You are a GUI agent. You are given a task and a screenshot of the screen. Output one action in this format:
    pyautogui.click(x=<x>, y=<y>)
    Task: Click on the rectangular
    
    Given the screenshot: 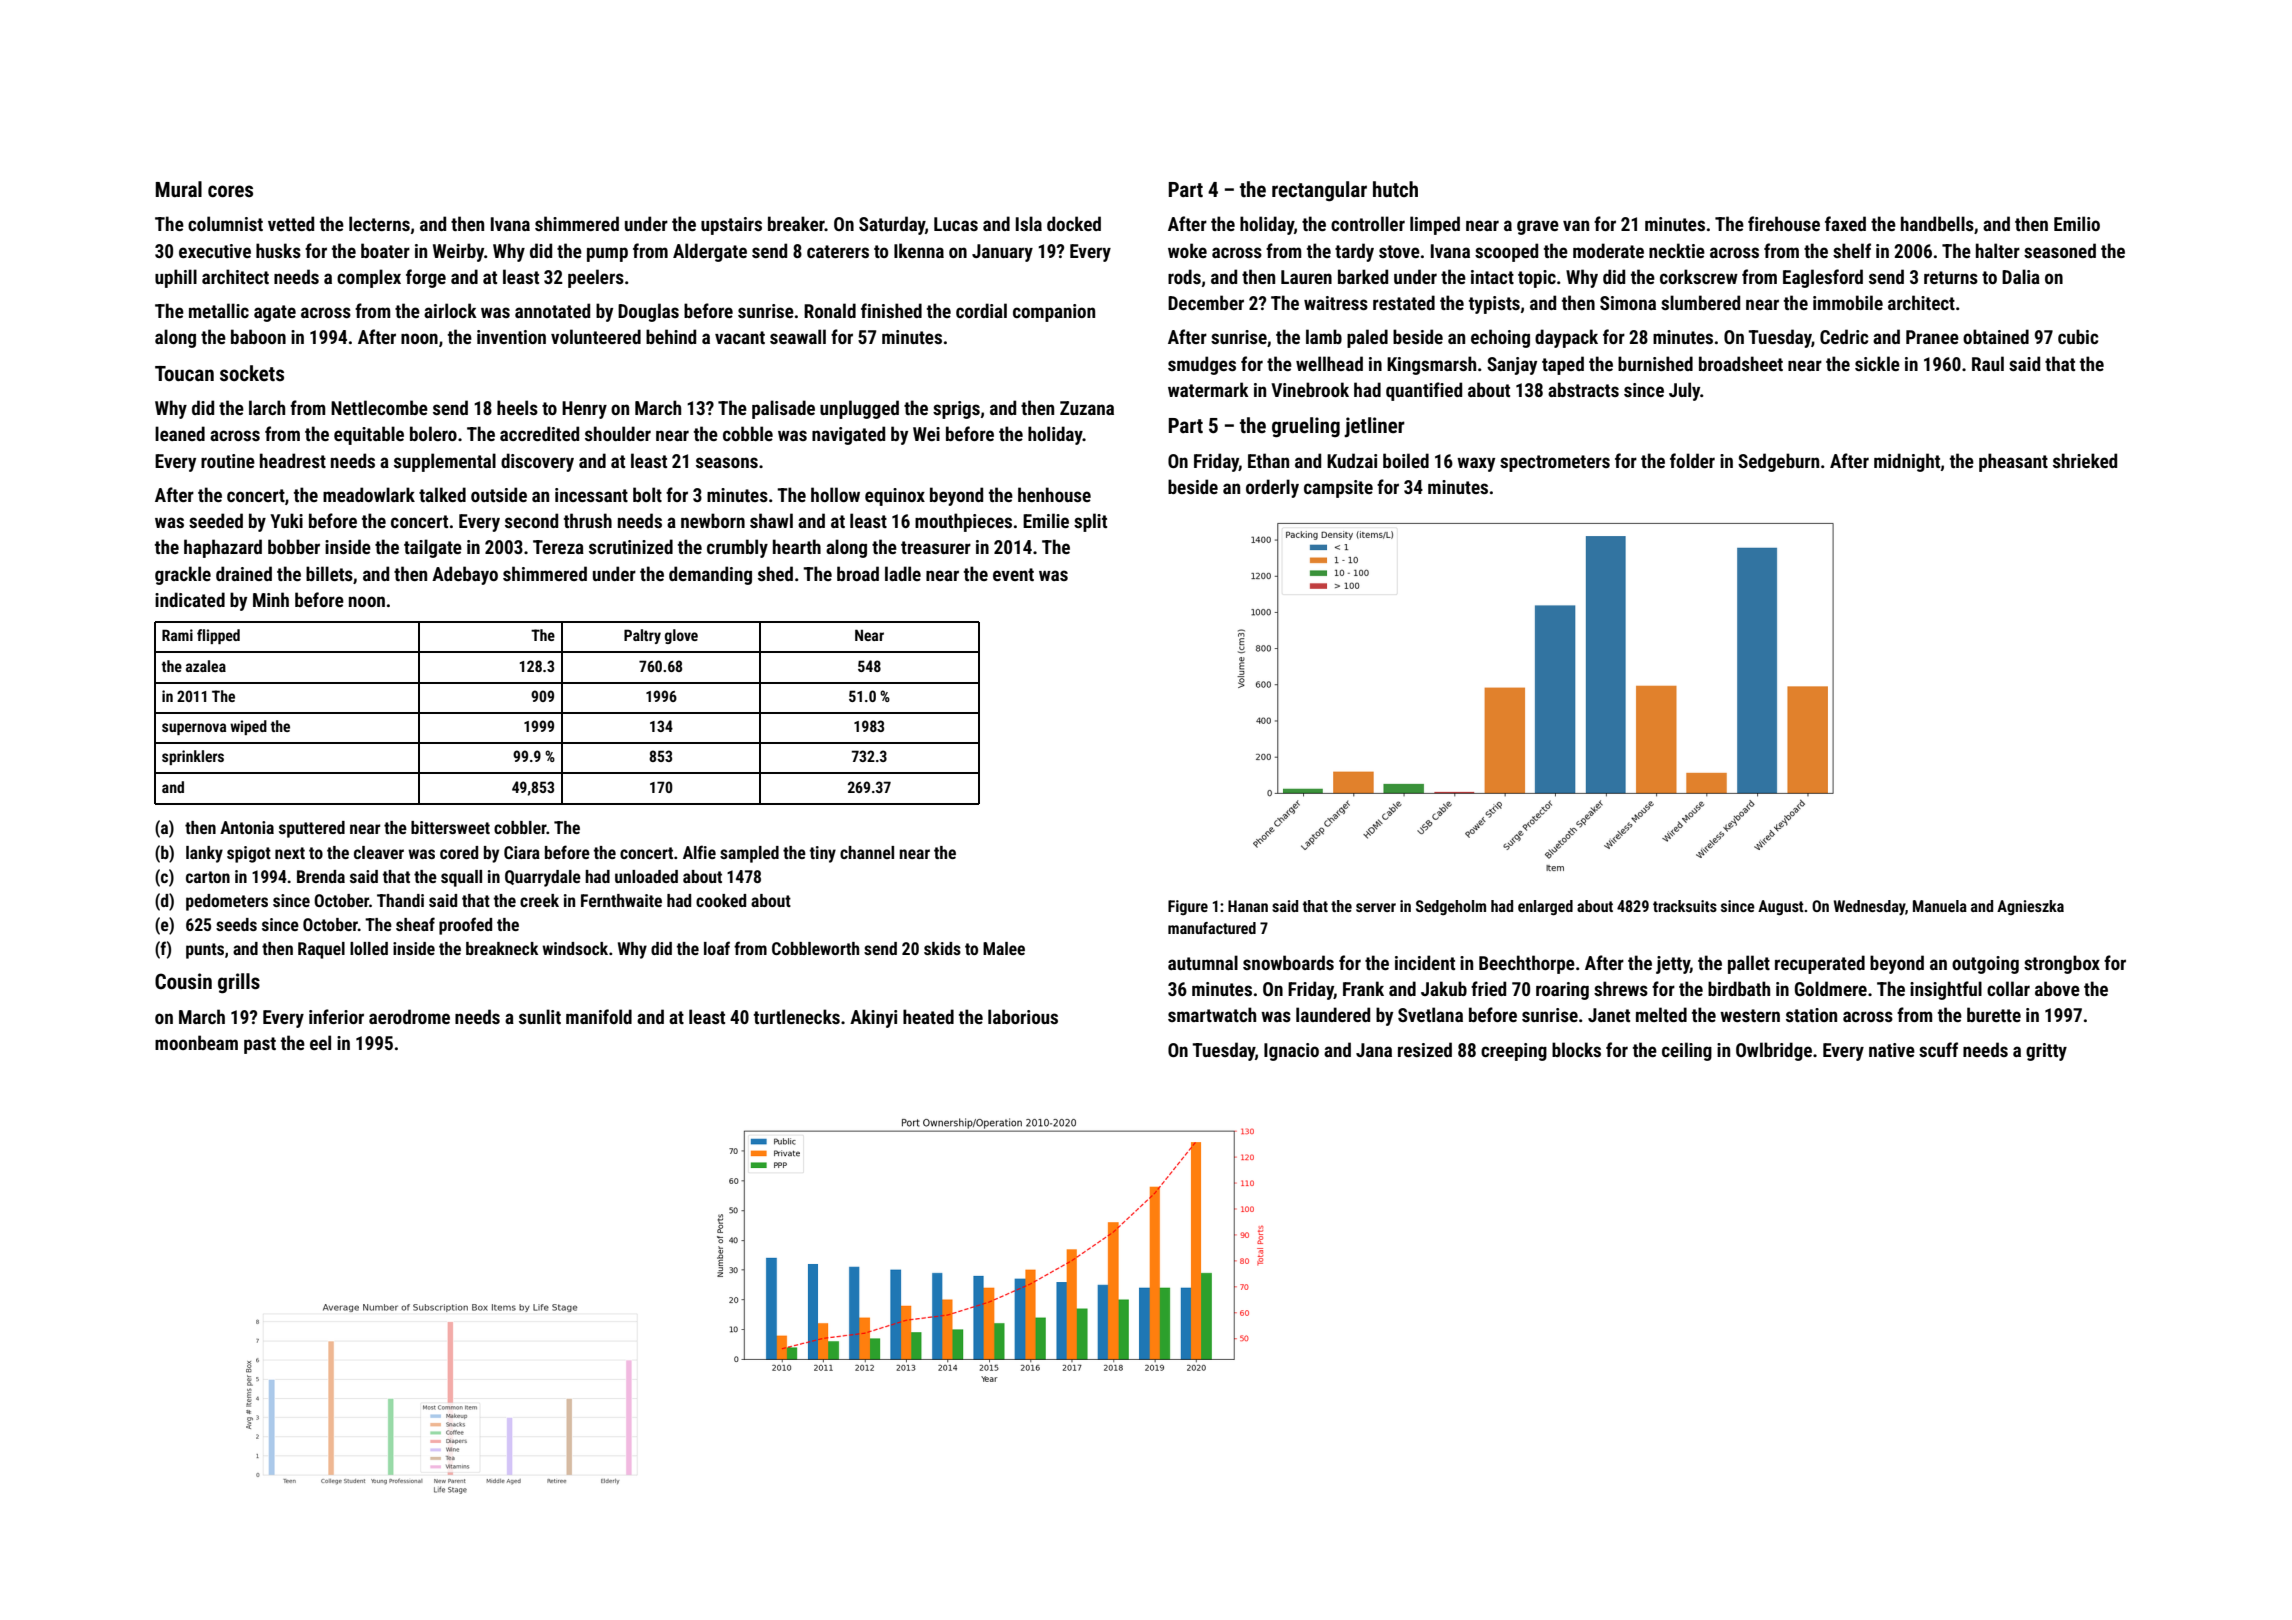 What is the action you would take?
    pyautogui.click(x=1319, y=191)
